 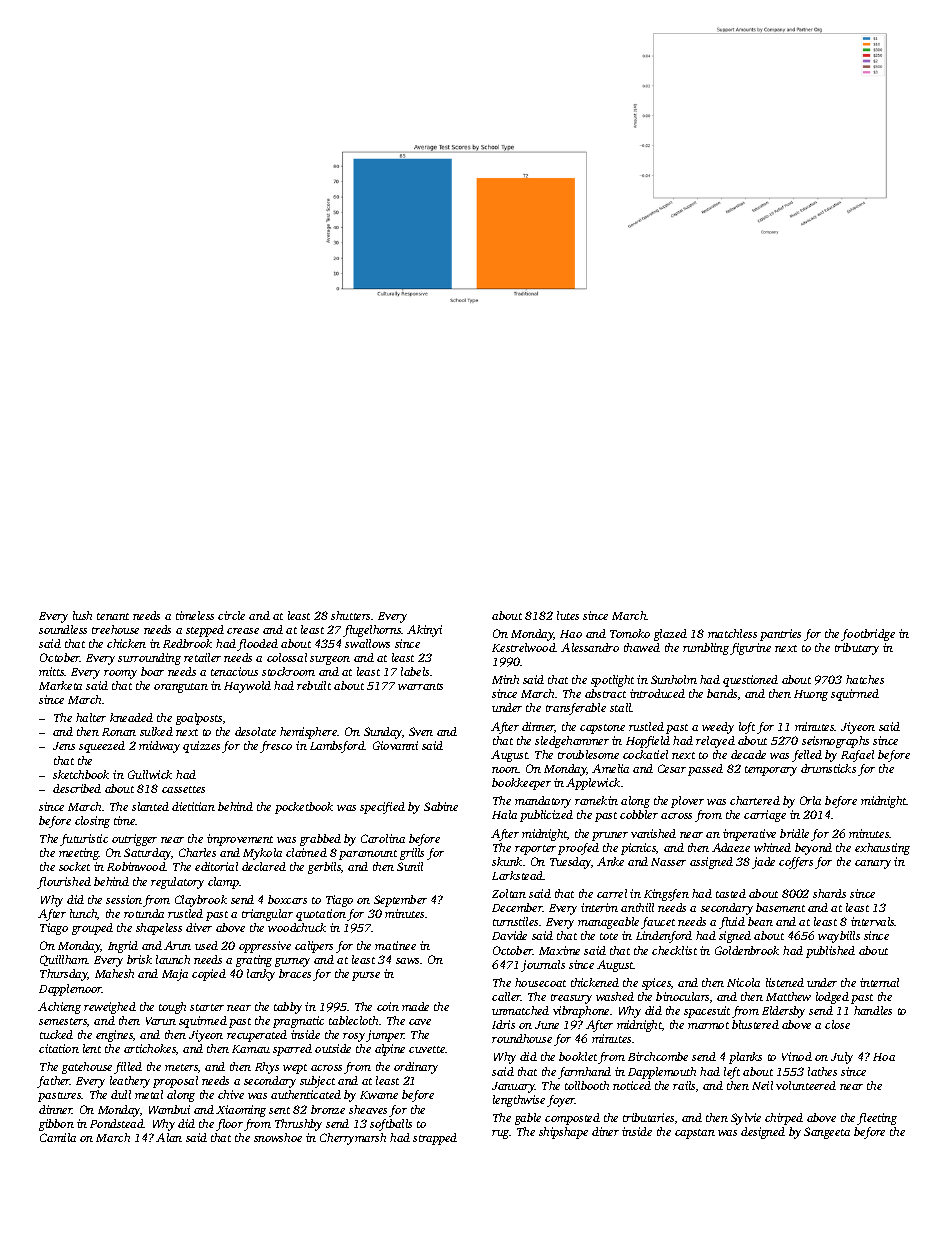 I want to click on Camila, so click(x=58, y=1137).
